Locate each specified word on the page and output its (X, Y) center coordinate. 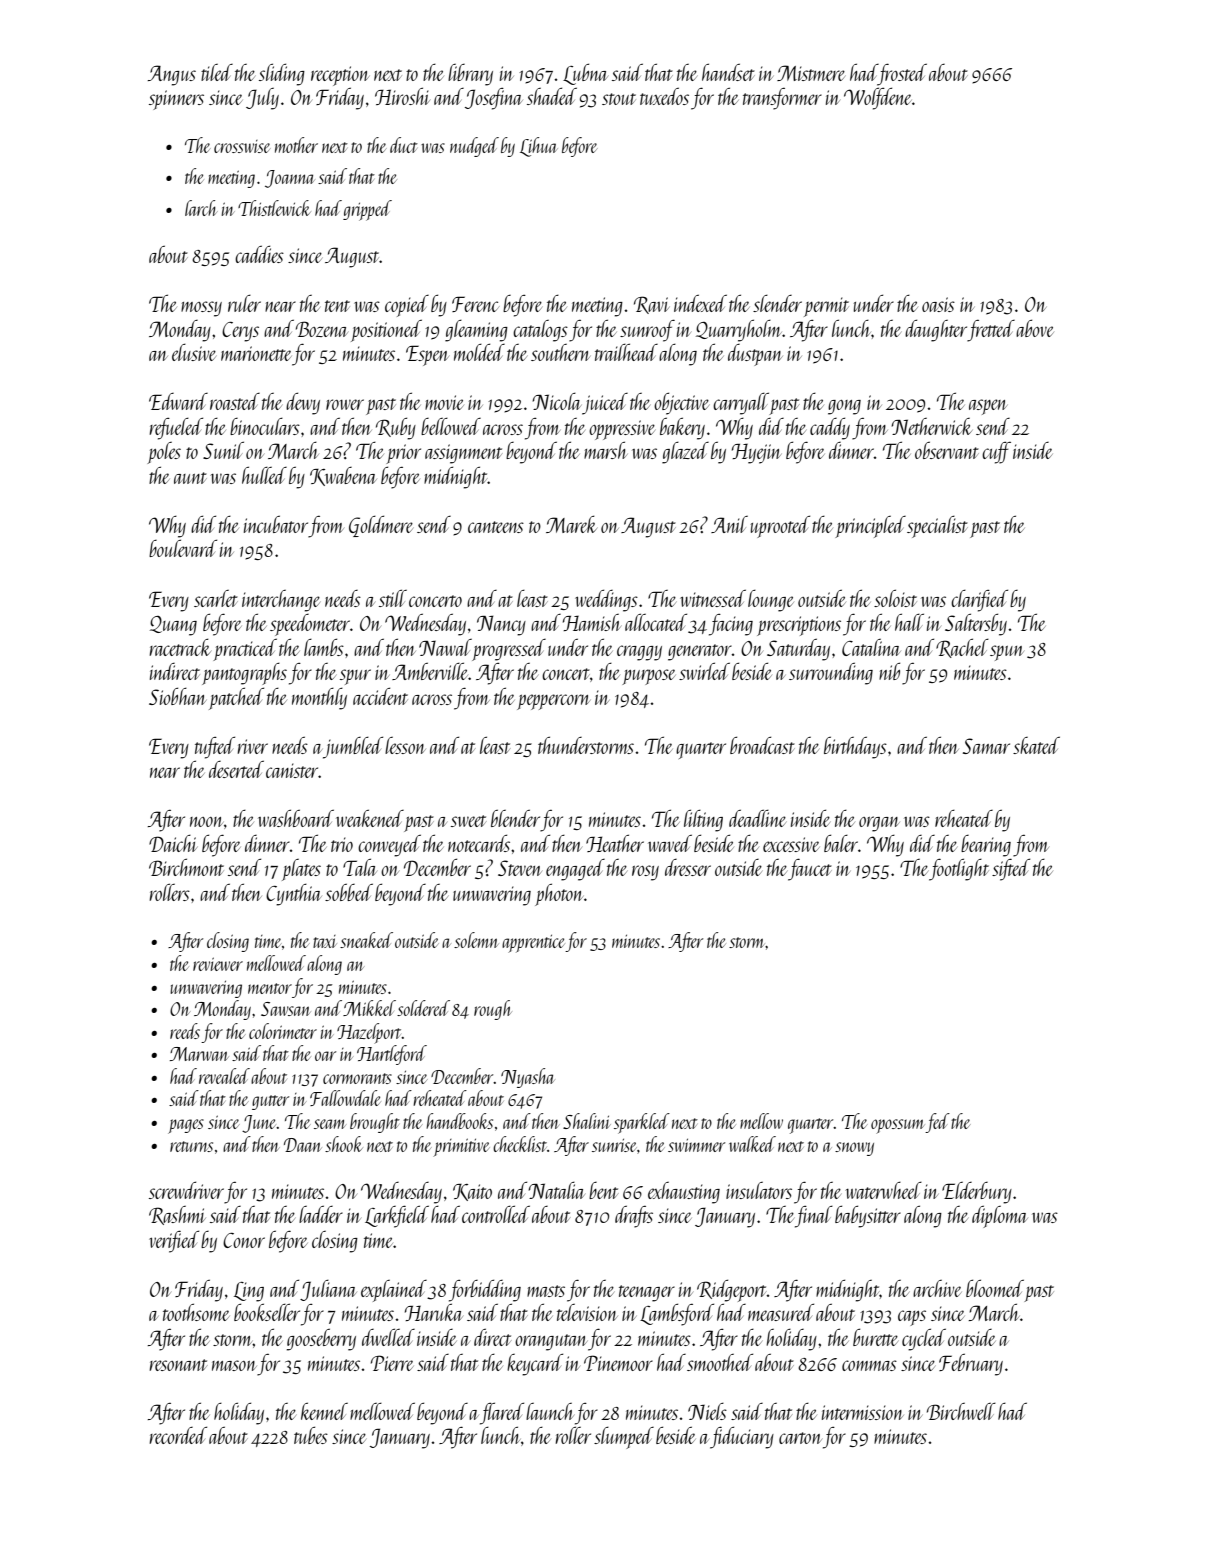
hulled (264, 475)
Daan (302, 1145)
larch (201, 208)
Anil (729, 524)
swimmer (696, 1145)
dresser (688, 867)
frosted (902, 74)
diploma (1000, 1217)
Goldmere (381, 526)
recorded (178, 1435)
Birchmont (186, 867)
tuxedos (664, 96)
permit (826, 307)
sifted (1011, 869)
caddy (830, 428)
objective (681, 403)
